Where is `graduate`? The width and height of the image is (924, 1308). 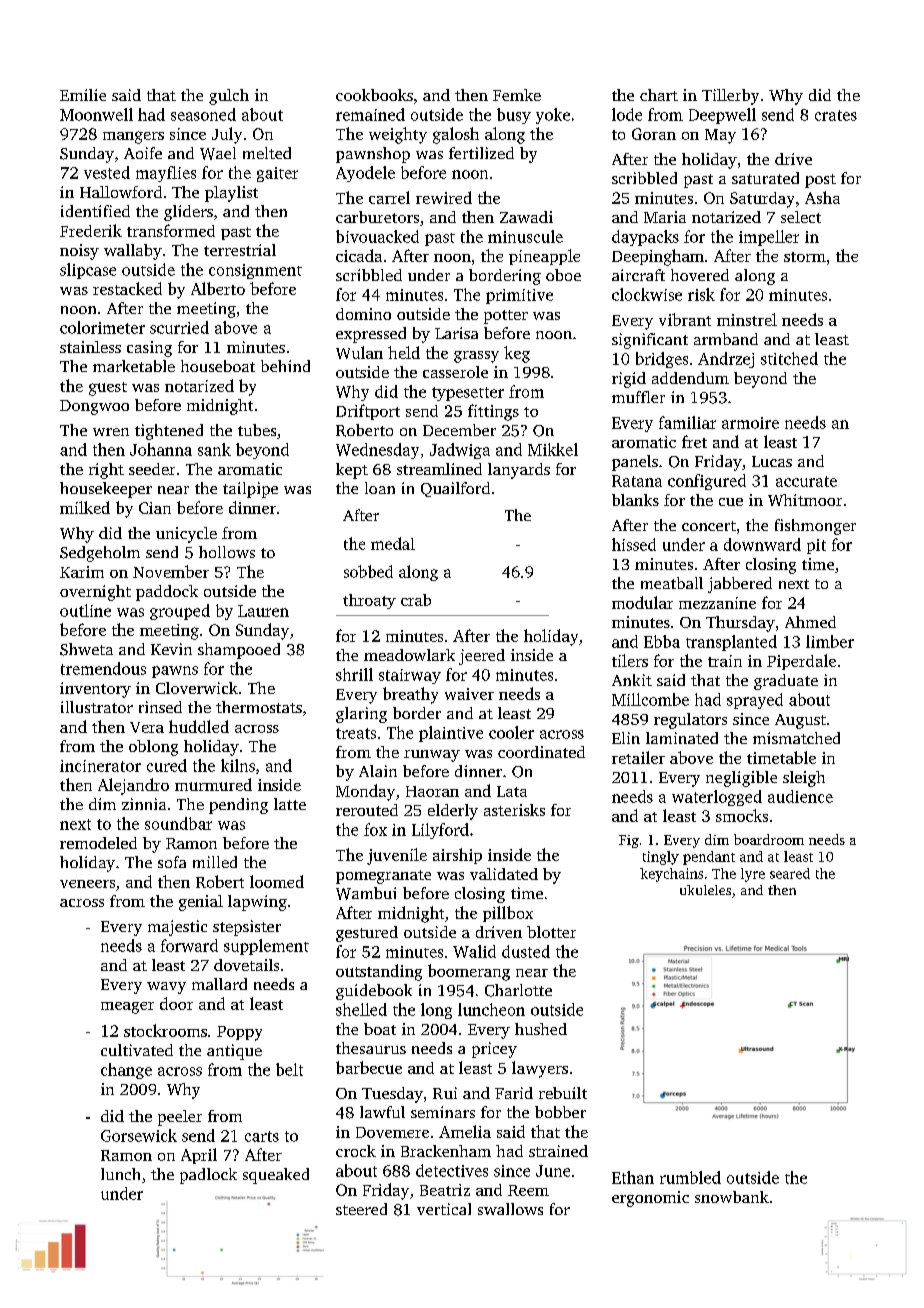
graduate is located at coordinates (786, 682).
